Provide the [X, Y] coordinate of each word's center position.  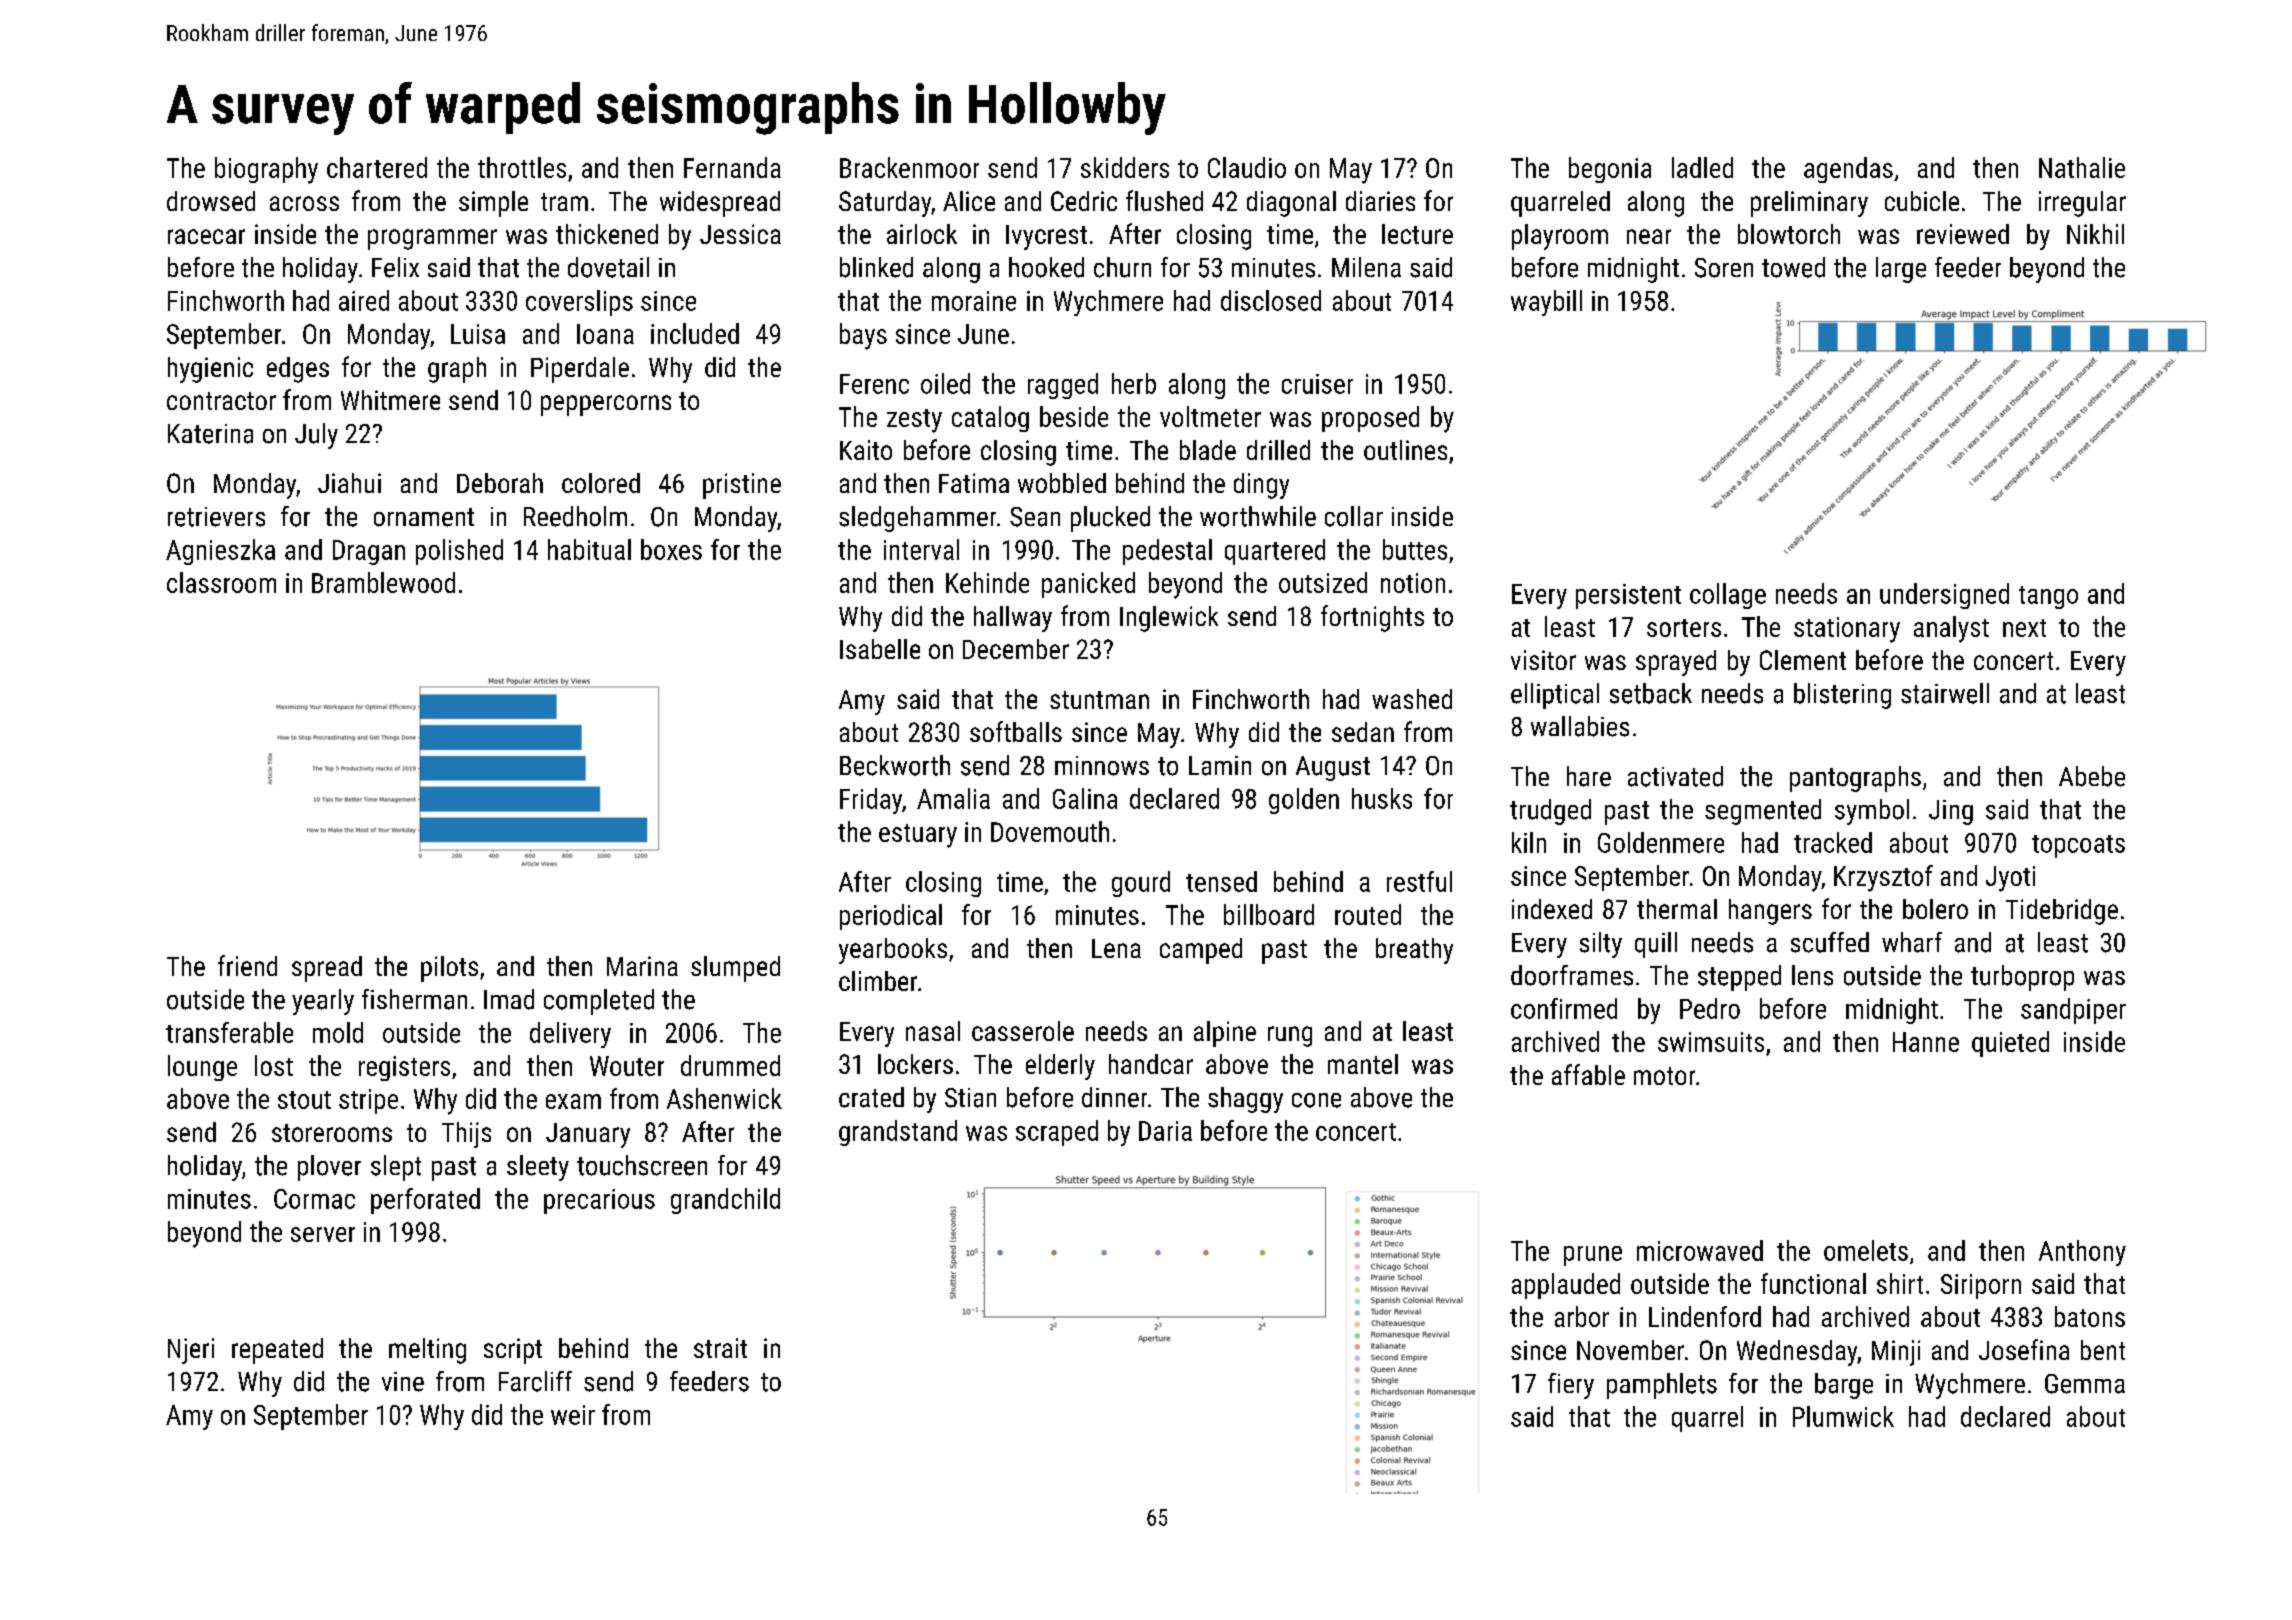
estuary [918, 836]
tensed [1221, 881]
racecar [206, 236]
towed [1793, 267]
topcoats [2078, 846]
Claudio [1247, 167]
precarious [599, 1201]
